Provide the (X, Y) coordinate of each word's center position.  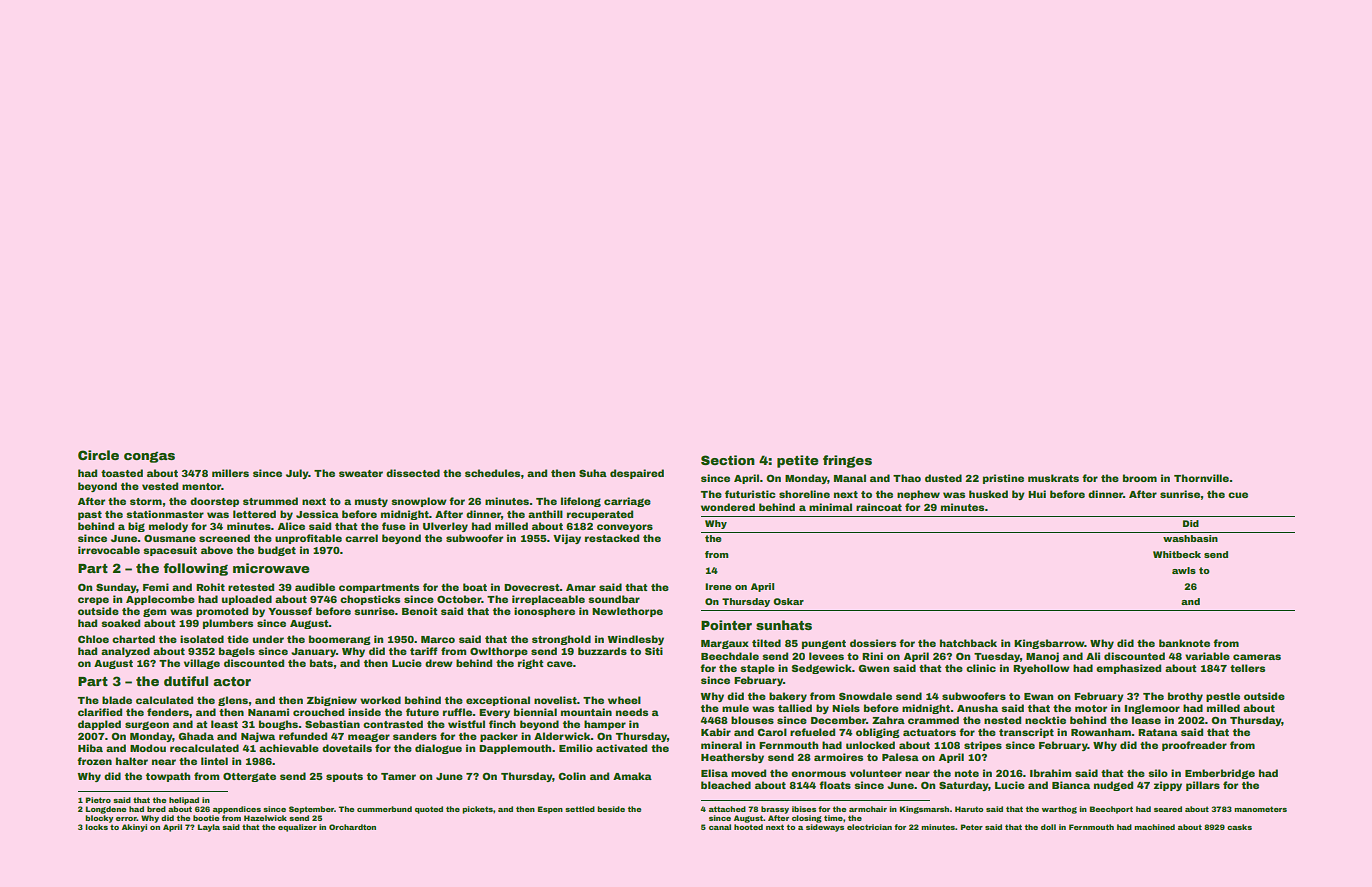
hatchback (968, 643)
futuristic (750, 494)
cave (560, 664)
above (217, 550)
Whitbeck (1177, 554)
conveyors (625, 528)
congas (149, 457)
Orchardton (352, 827)
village (202, 664)
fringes (847, 461)
